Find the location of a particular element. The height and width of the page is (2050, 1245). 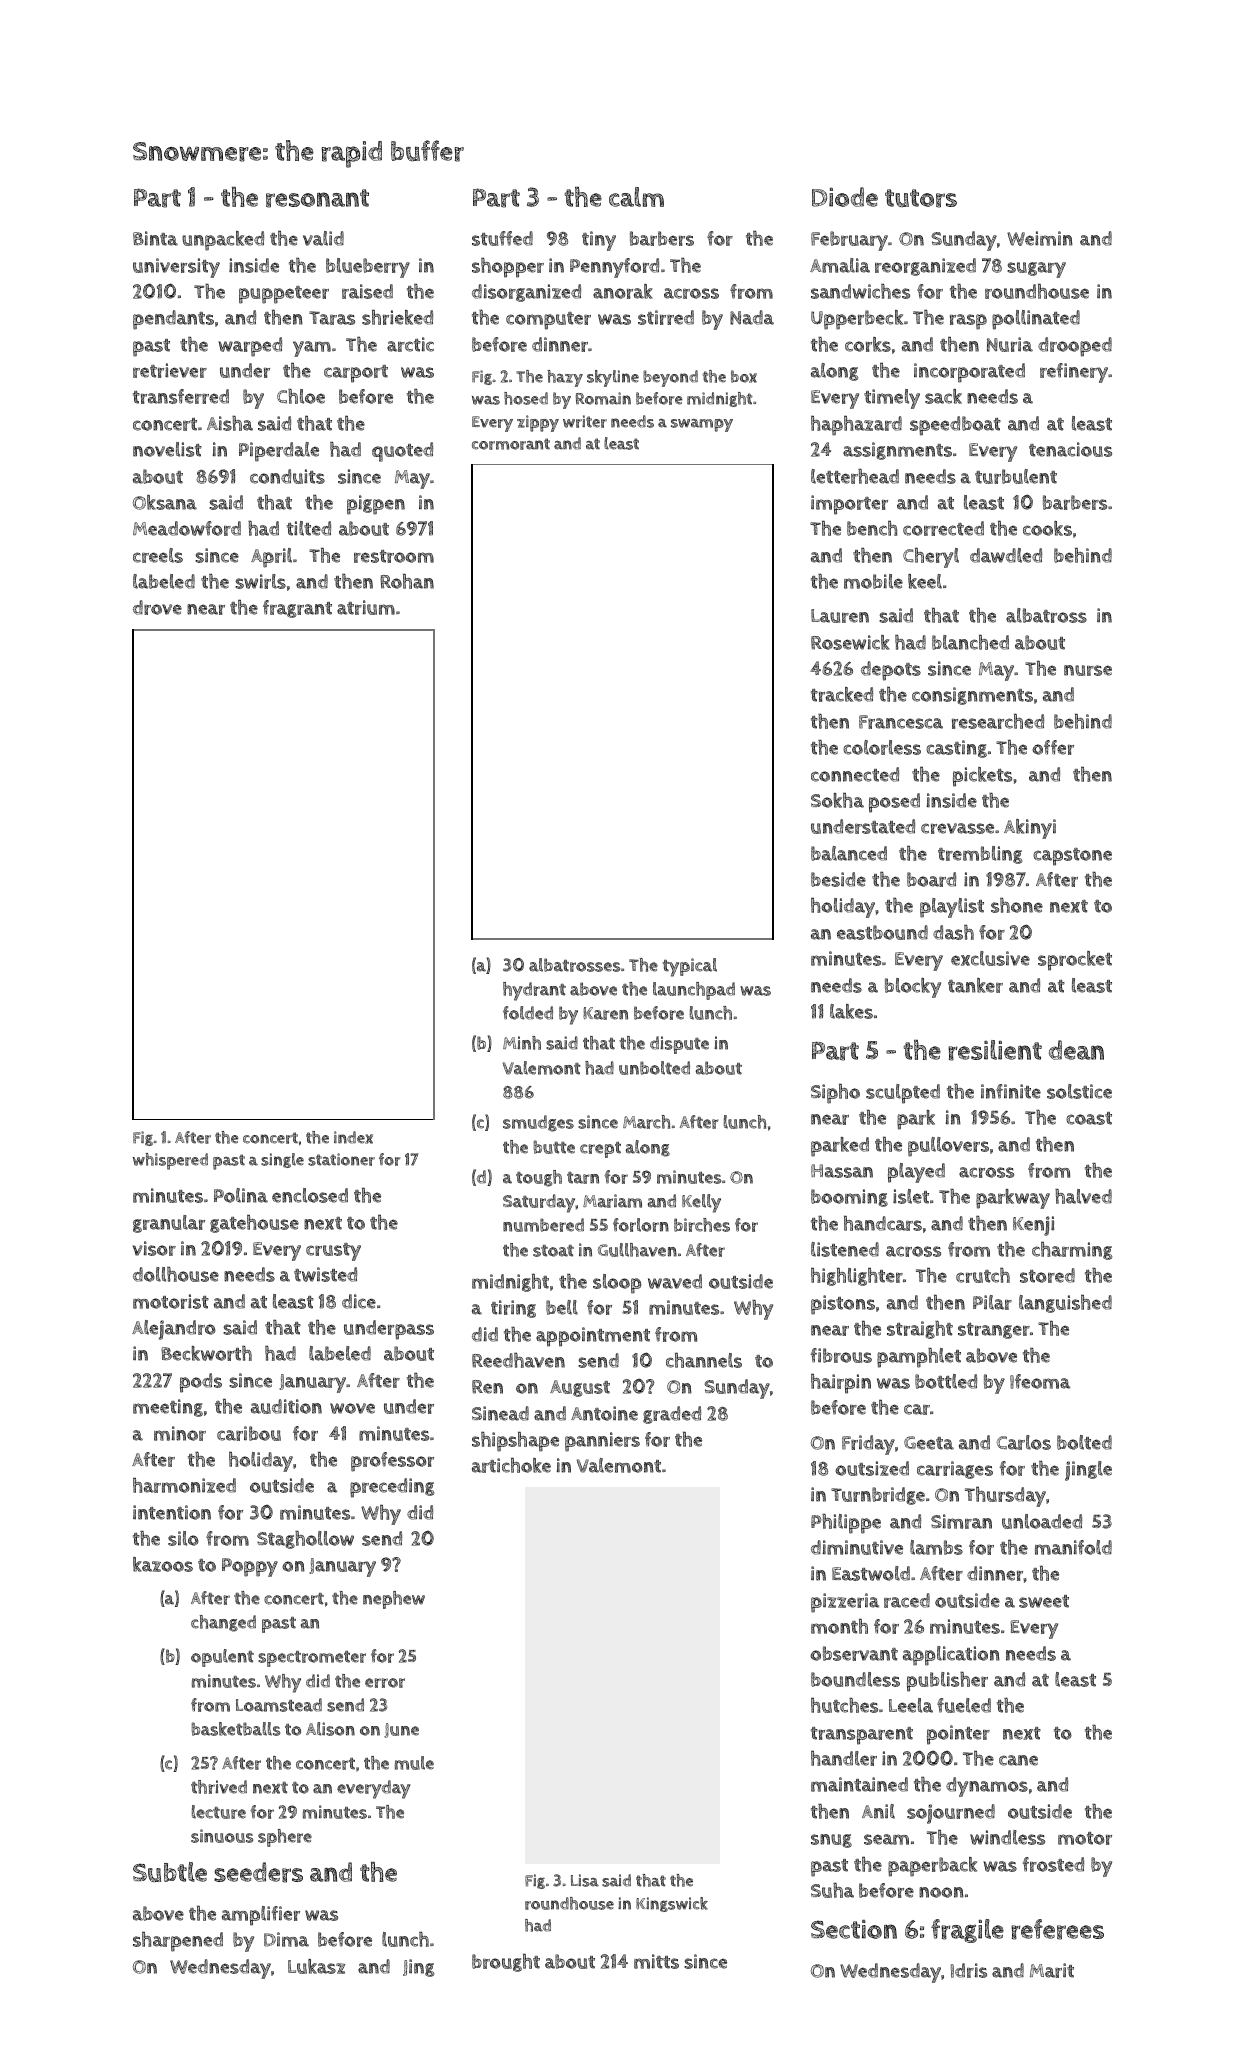

pigpen is located at coordinates (376, 505).
